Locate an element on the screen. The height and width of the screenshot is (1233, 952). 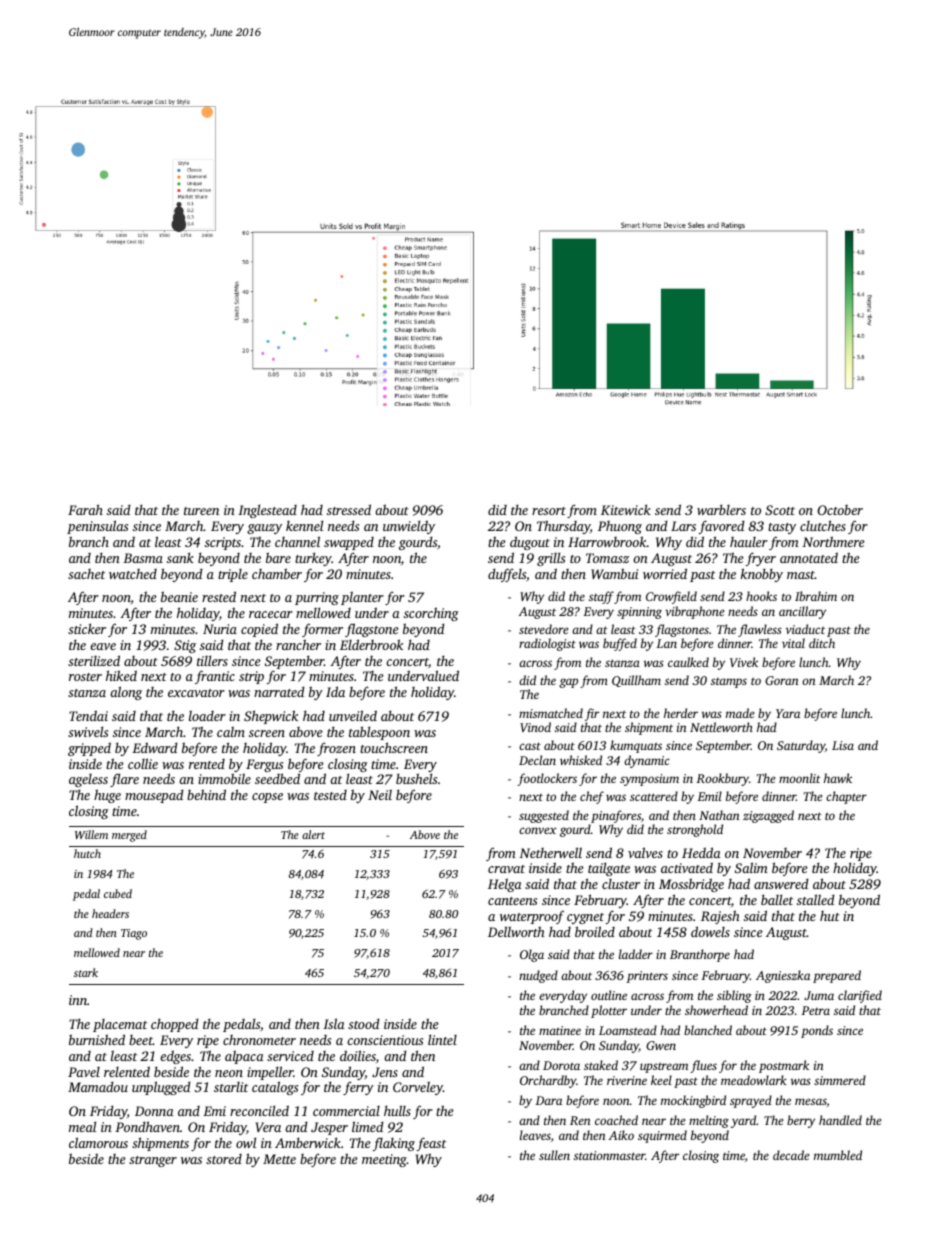
chopped is located at coordinates (175, 1025).
